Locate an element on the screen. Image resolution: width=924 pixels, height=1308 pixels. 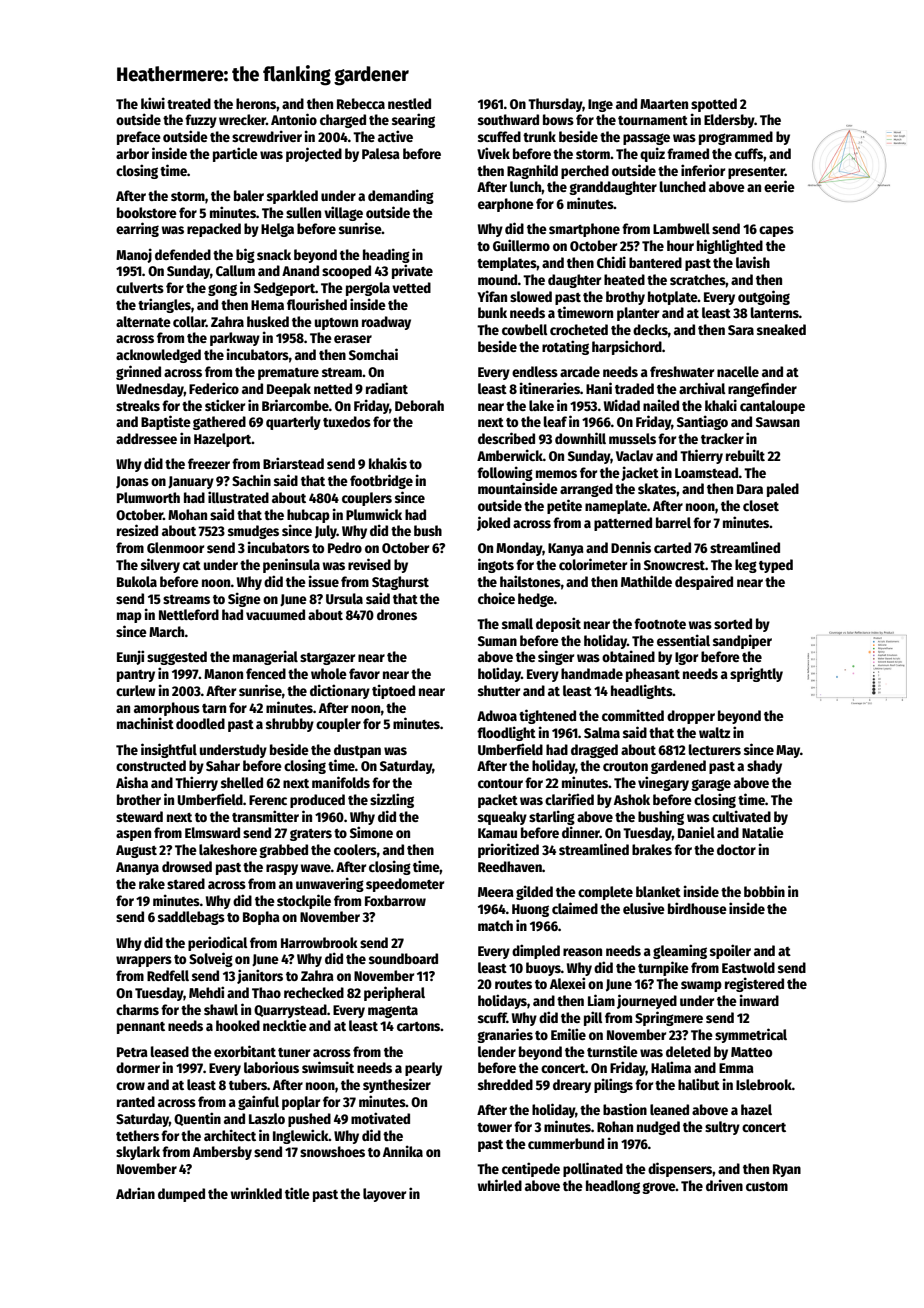
Emilie is located at coordinates (568, 1034).
